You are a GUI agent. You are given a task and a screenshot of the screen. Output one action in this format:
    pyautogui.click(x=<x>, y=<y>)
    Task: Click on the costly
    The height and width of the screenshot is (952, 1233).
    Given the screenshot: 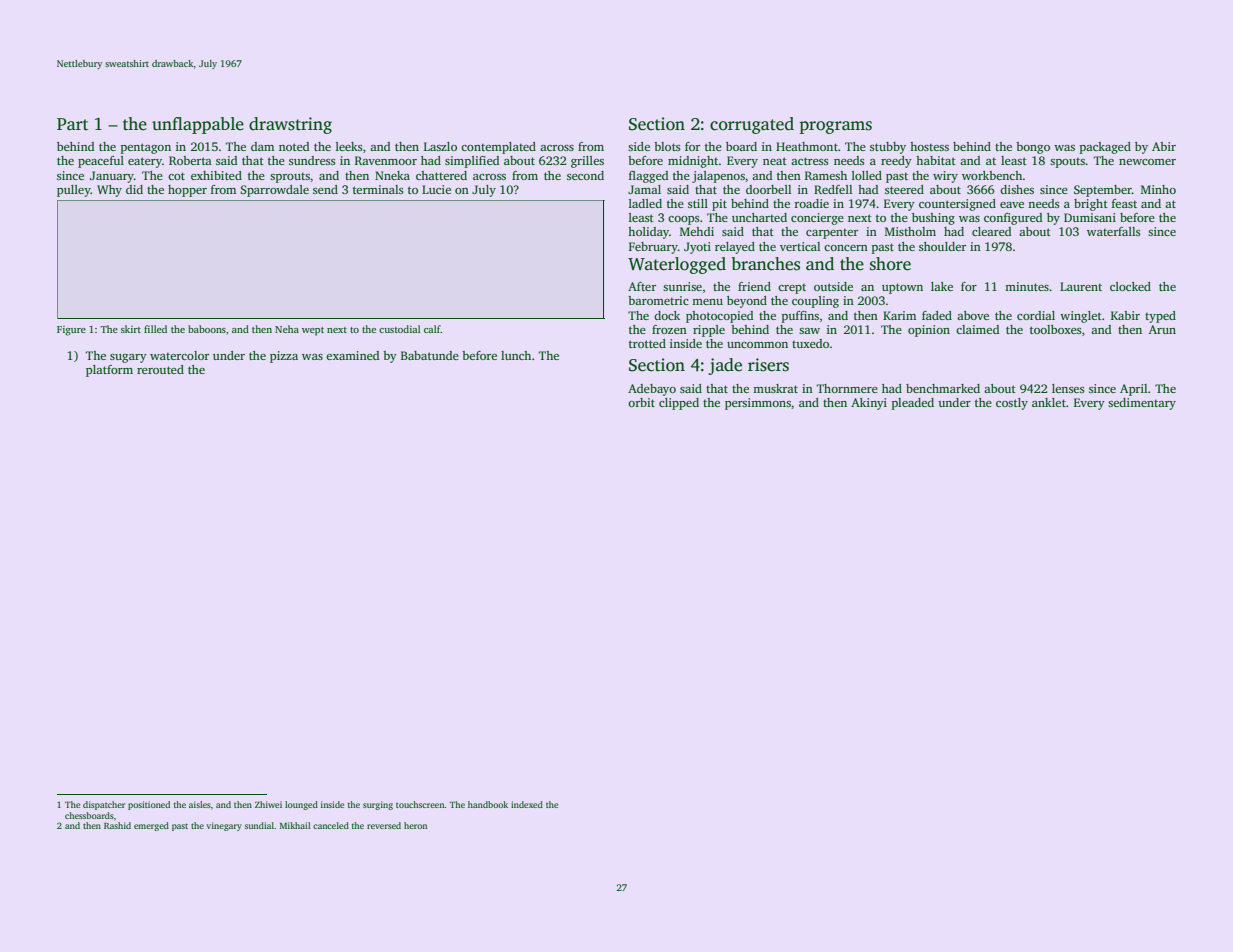 What is the action you would take?
    pyautogui.click(x=1012, y=404)
